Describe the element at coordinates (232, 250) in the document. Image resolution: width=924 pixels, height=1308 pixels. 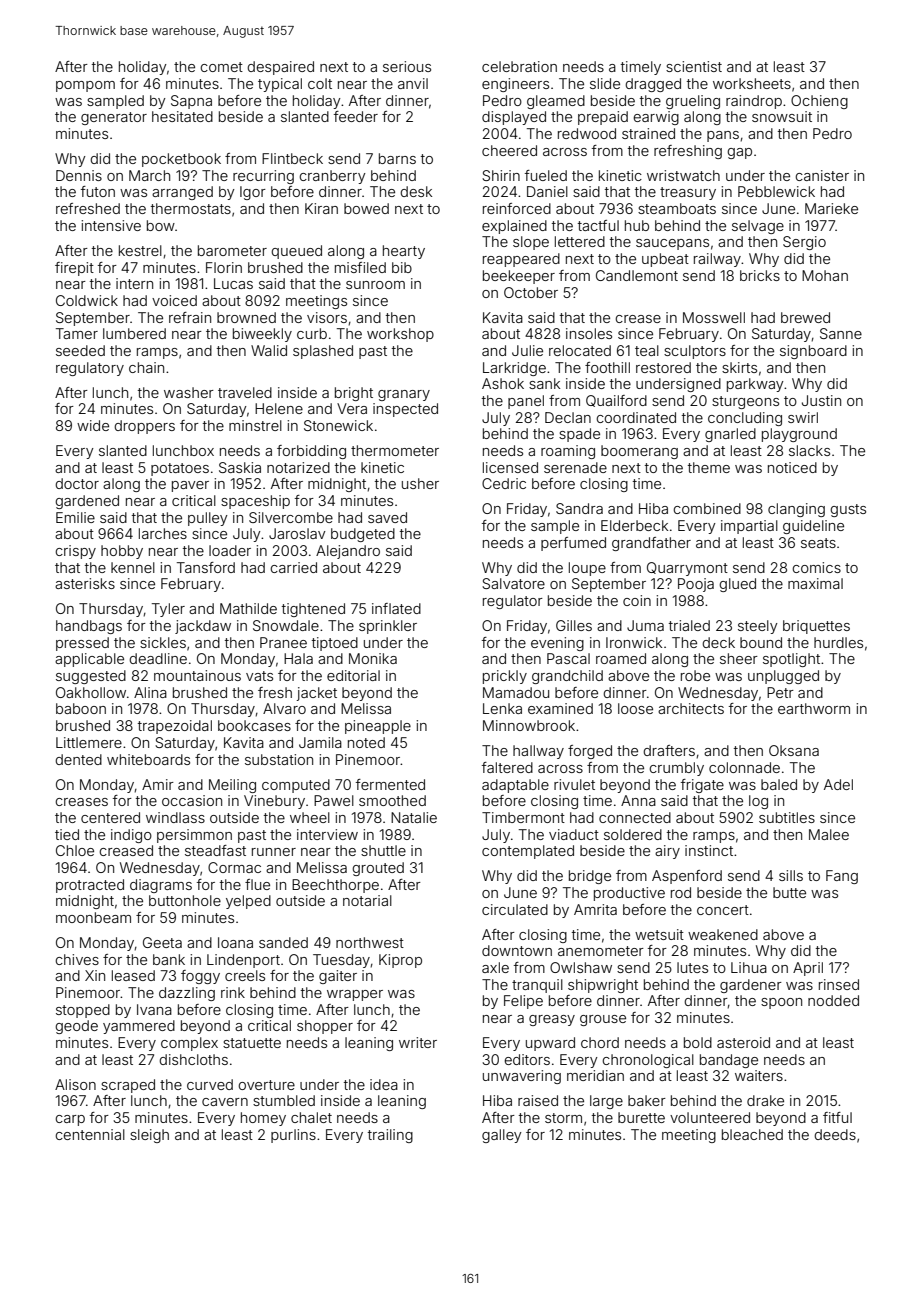
I see `barometer` at that location.
